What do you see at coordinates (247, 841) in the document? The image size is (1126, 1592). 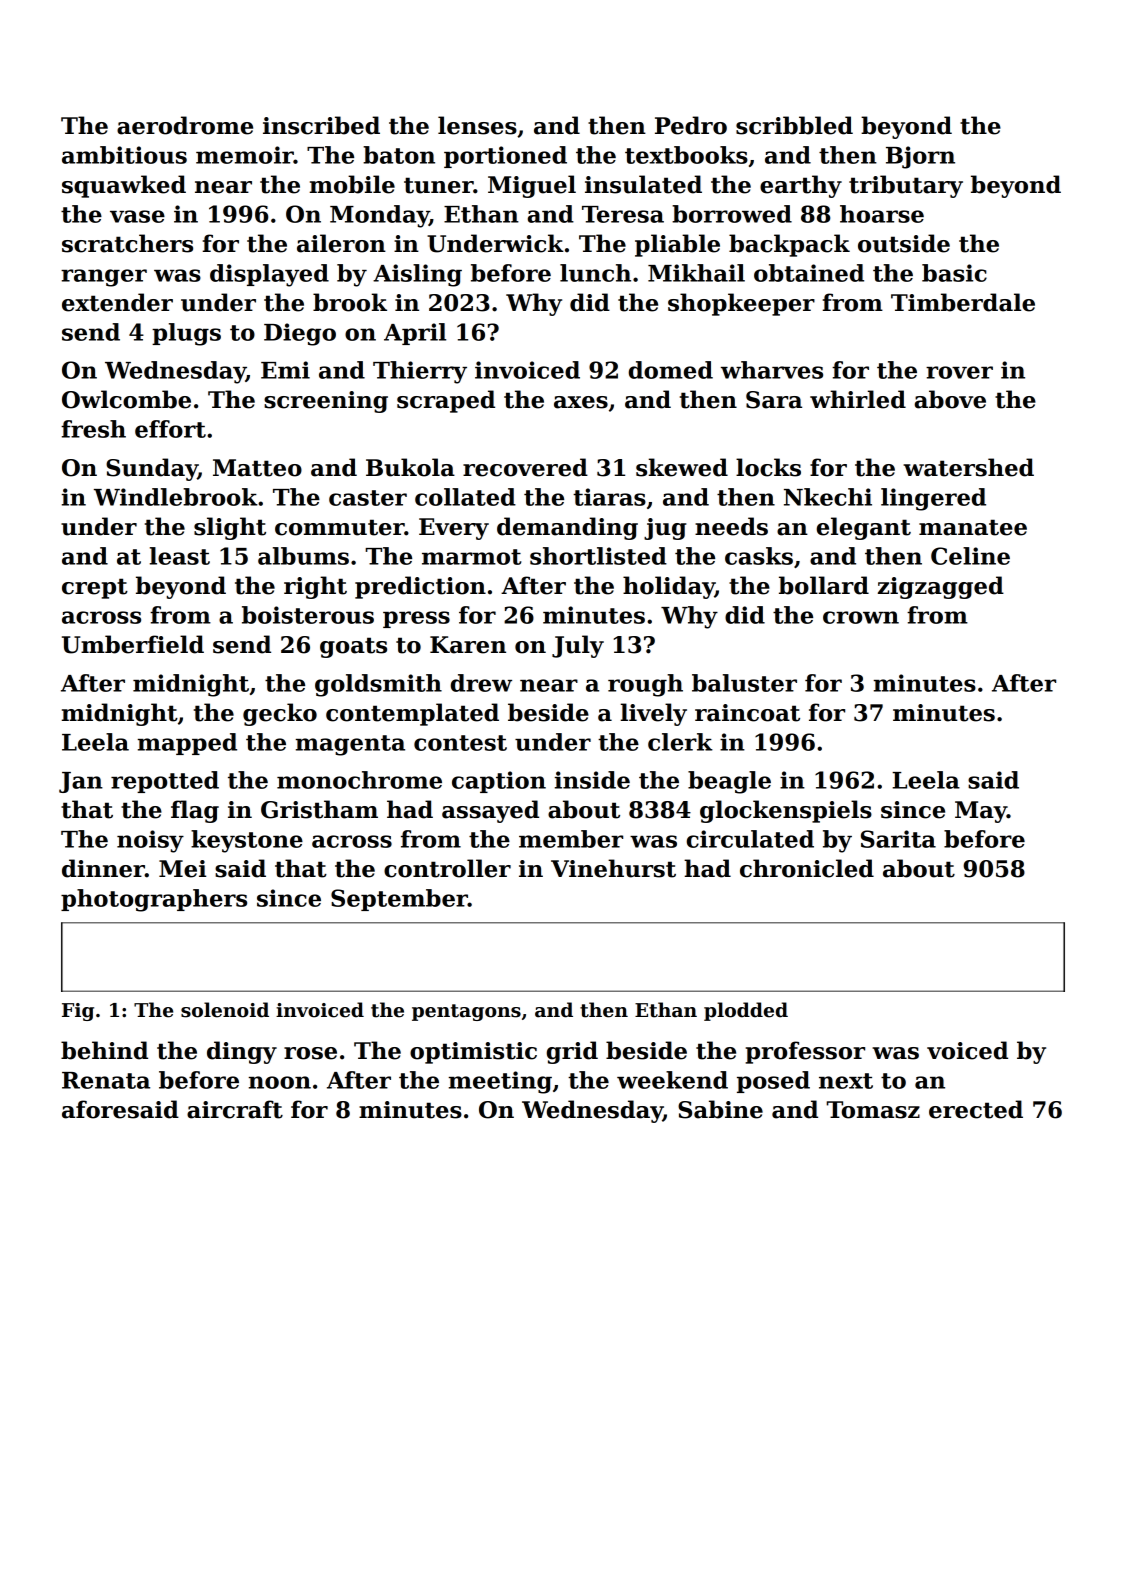 I see `keystone` at bounding box center [247, 841].
